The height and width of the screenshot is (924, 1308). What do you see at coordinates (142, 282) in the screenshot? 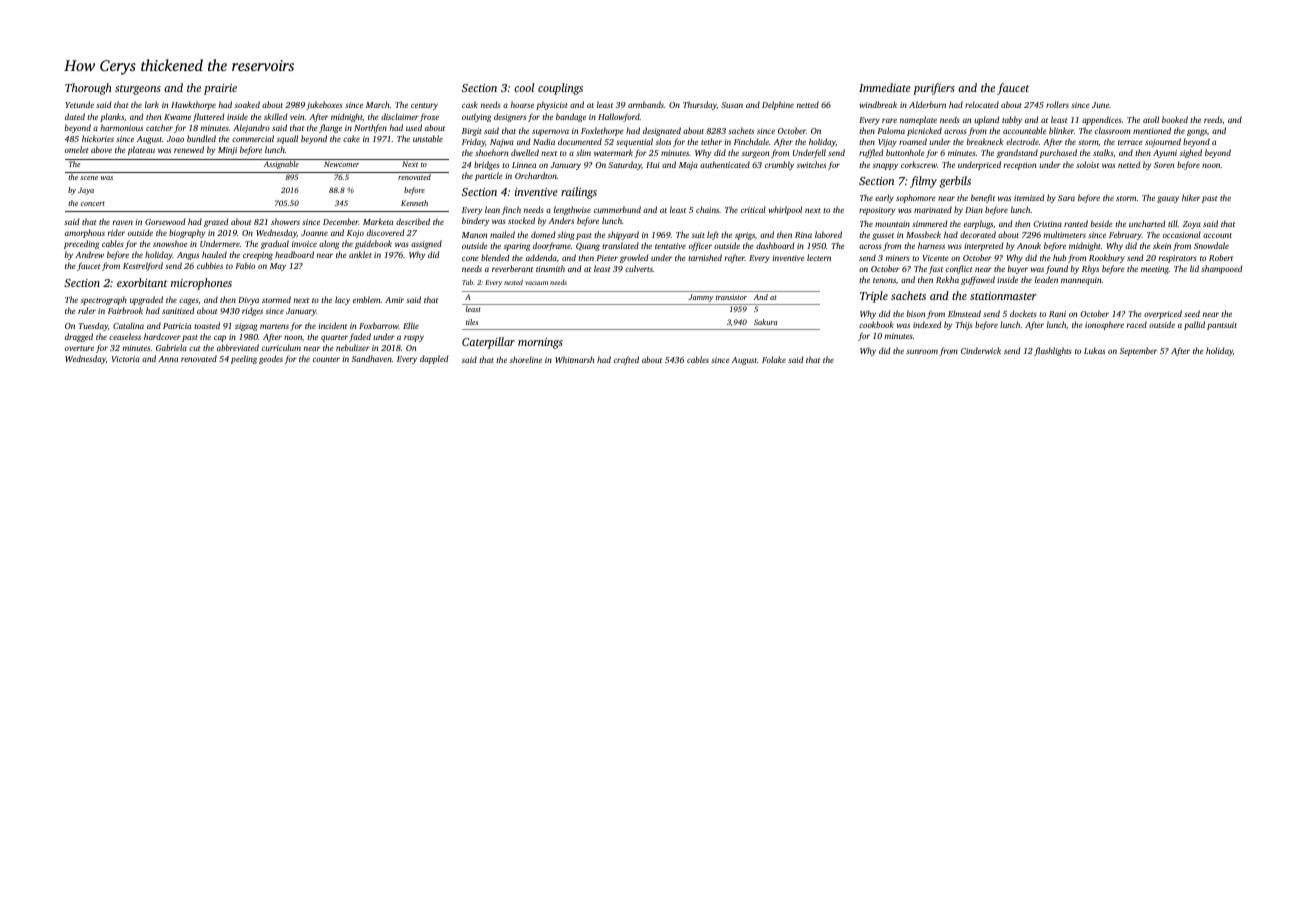
I see `exorbitant` at bounding box center [142, 282].
